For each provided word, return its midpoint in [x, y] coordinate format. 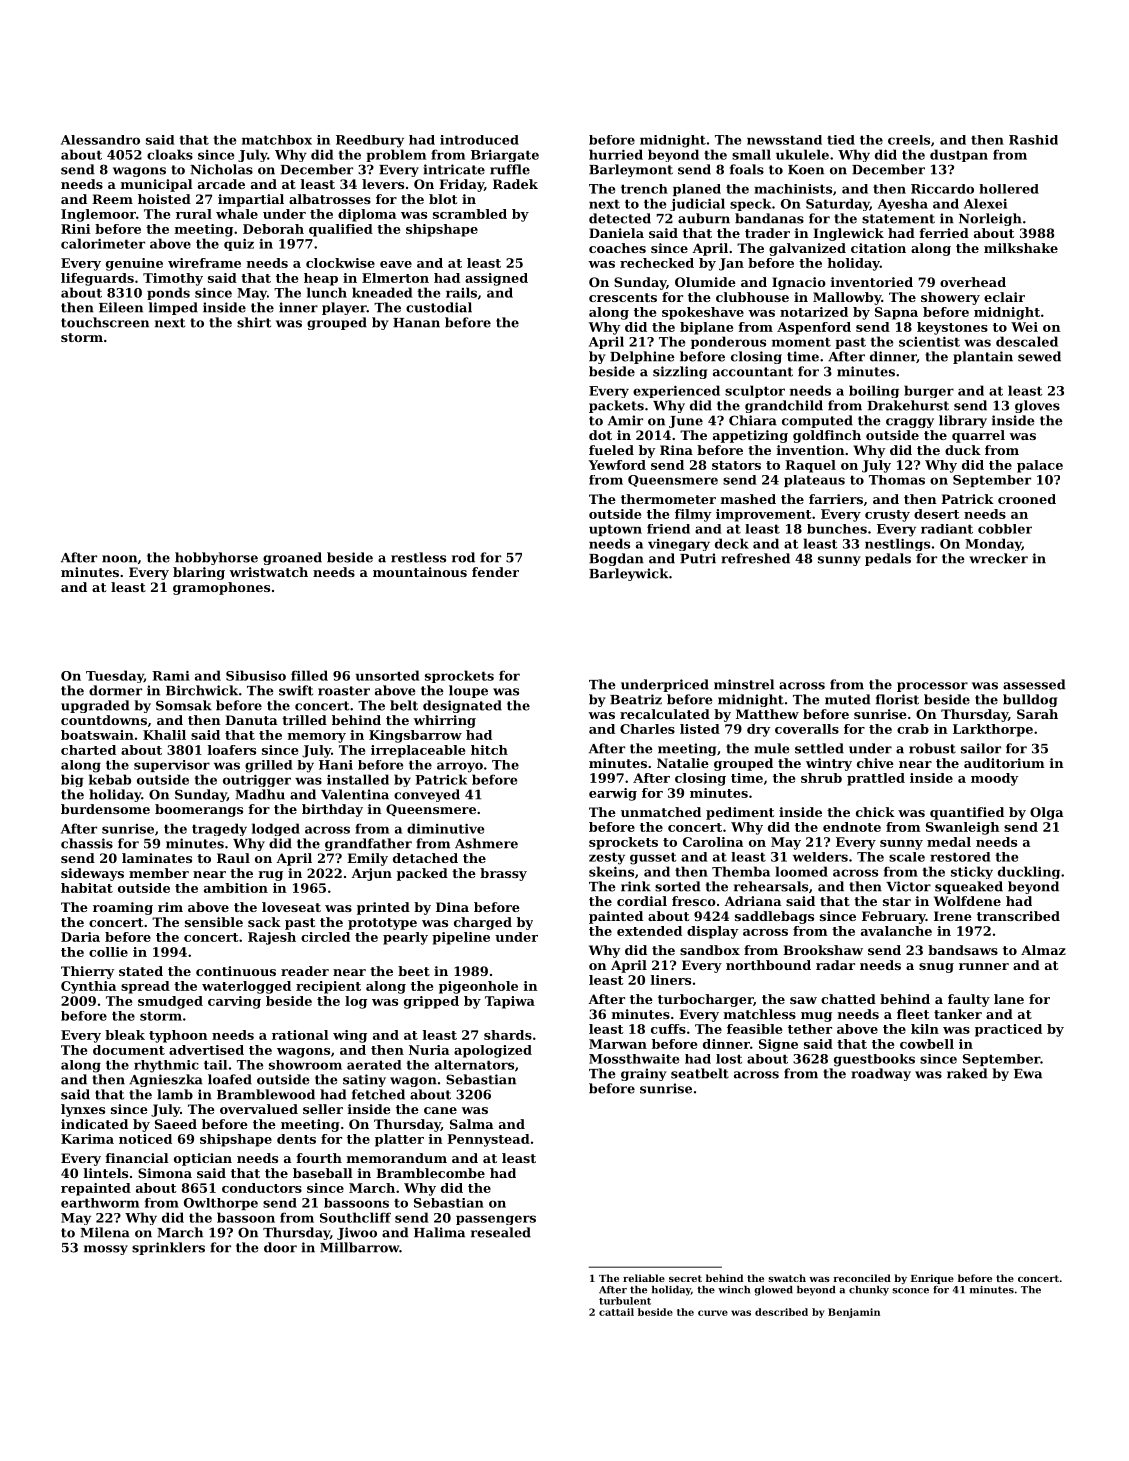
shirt [254, 322]
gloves [1037, 406]
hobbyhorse [216, 558]
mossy [106, 1250]
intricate [454, 169]
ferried [944, 233]
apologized [493, 1051]
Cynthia [88, 987]
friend [668, 529]
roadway [881, 1074]
